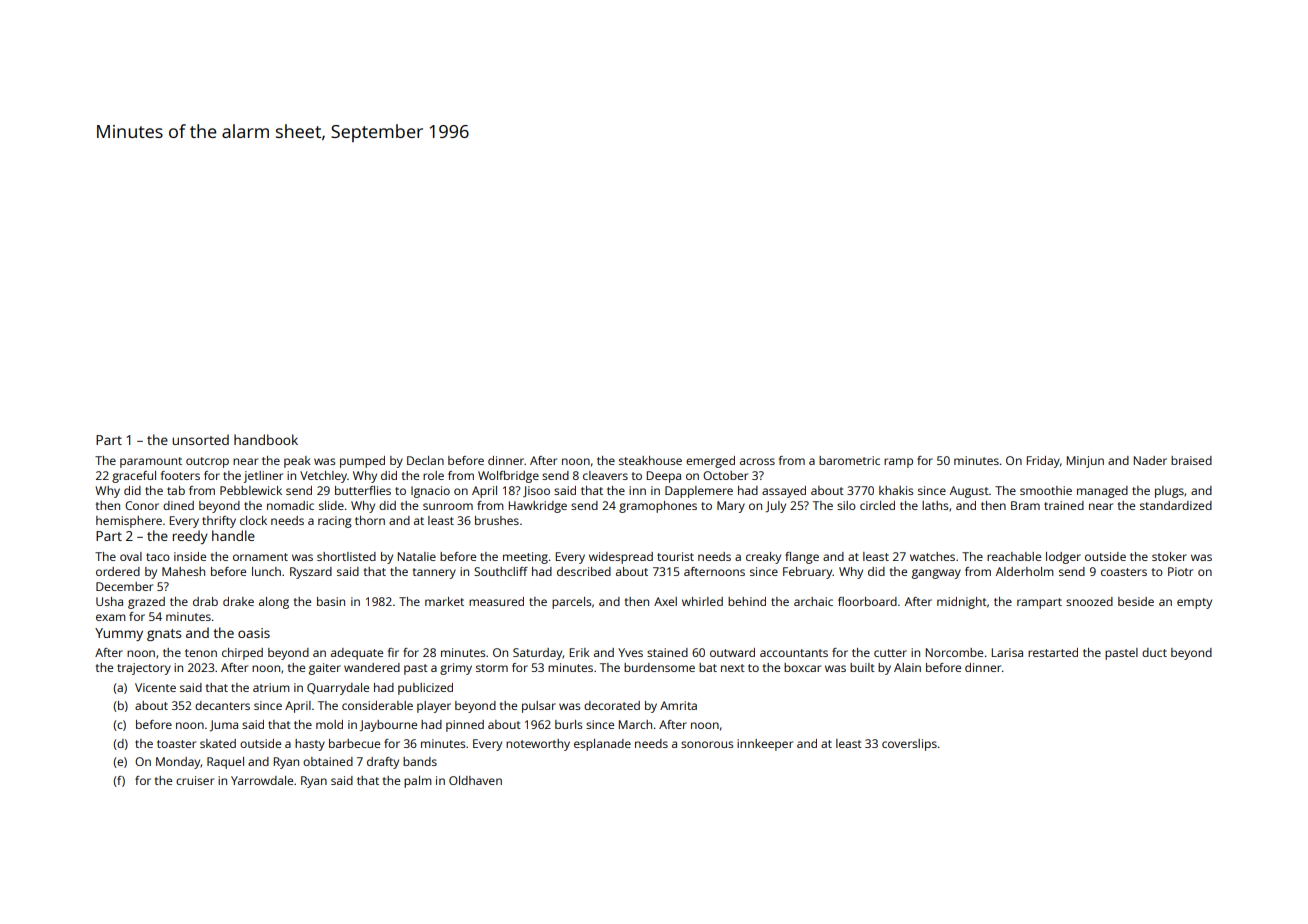 The image size is (1308, 924). Describe the element at coordinates (418, 782) in the document. I see `palm` at that location.
